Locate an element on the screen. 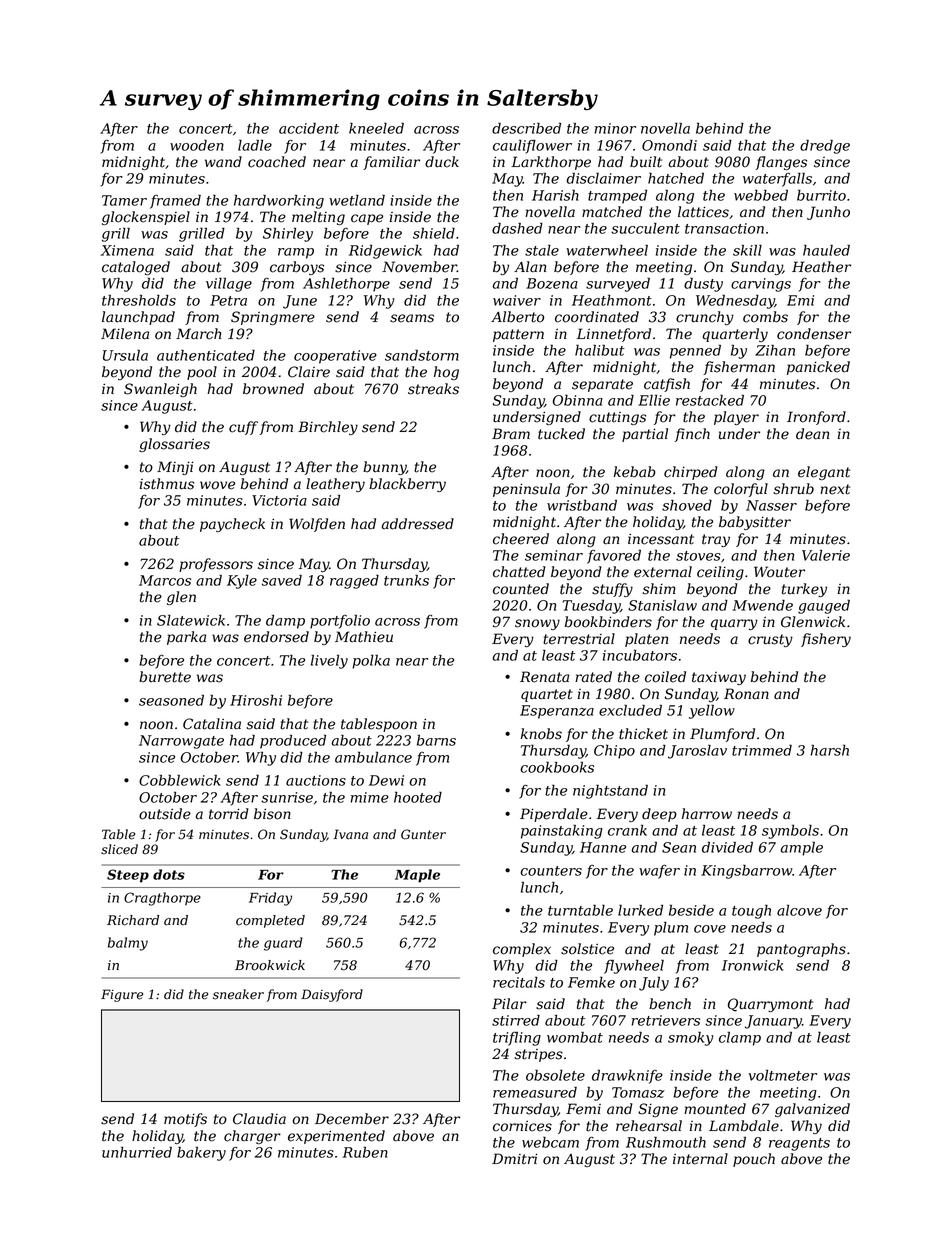  Cobblewick is located at coordinates (180, 780).
